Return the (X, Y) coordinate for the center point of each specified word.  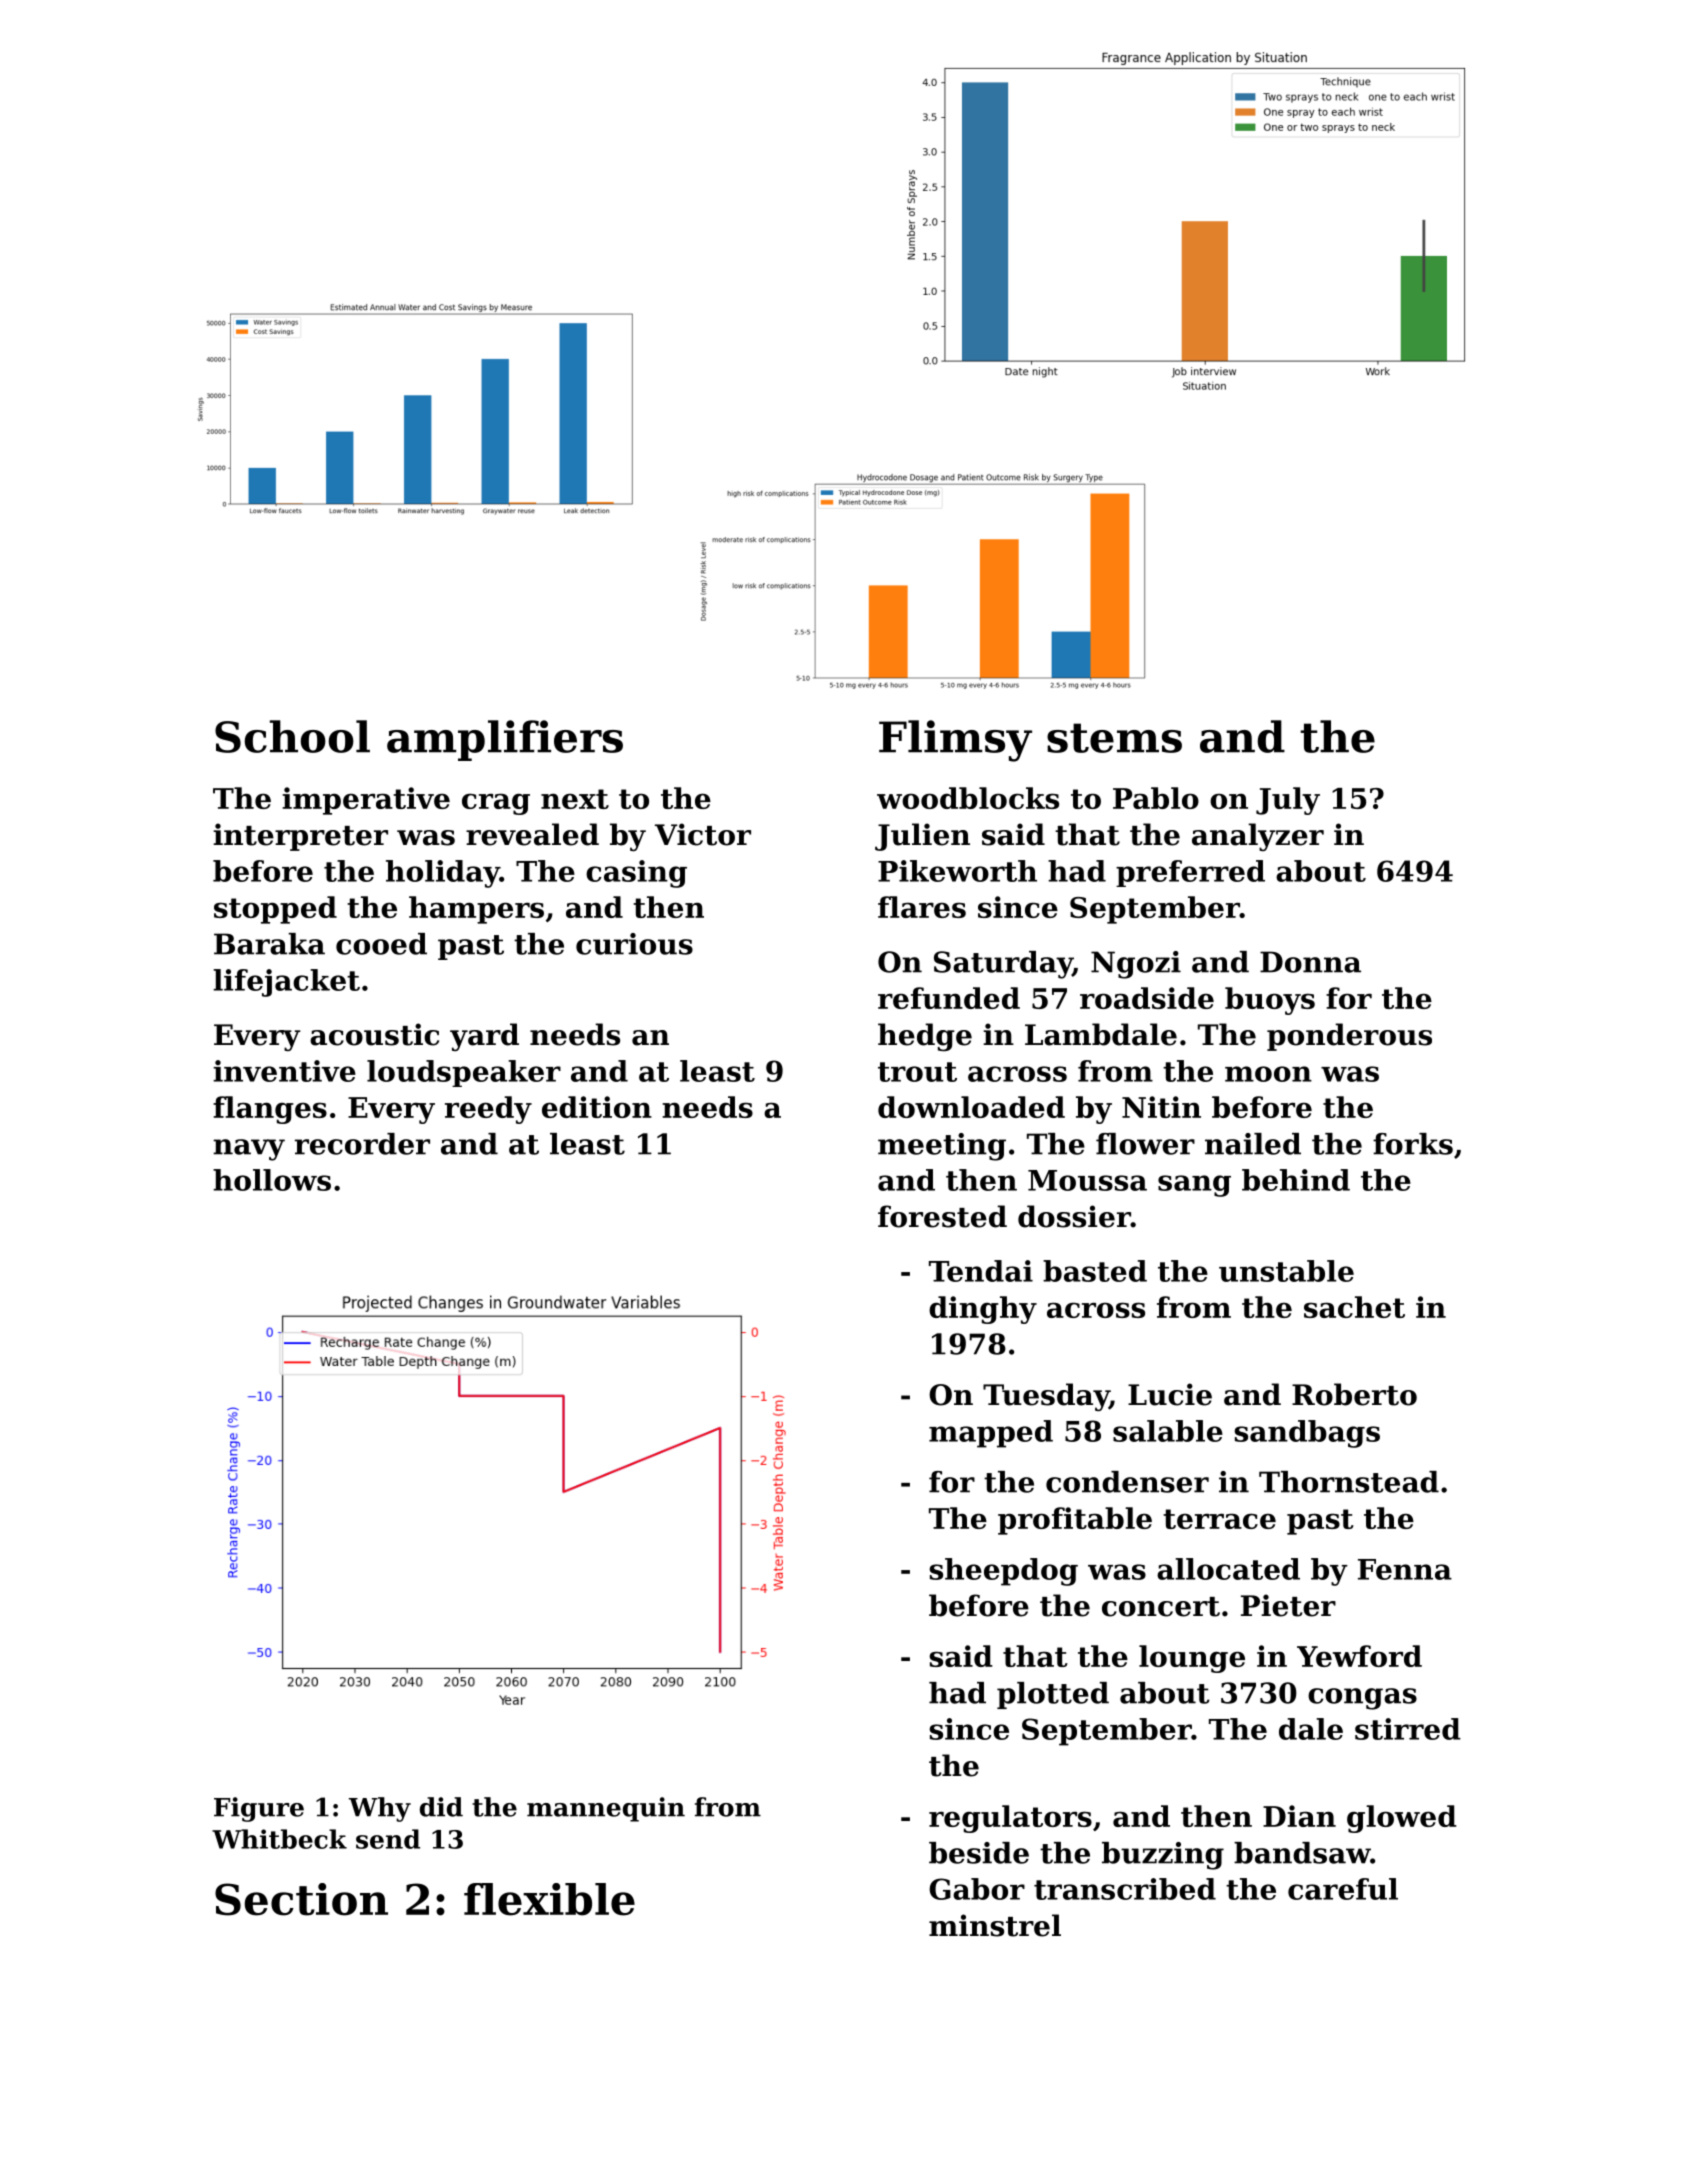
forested (942, 1216)
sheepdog (1003, 1572)
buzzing (1163, 1856)
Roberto (1354, 1394)
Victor (703, 834)
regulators (1010, 1819)
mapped (991, 1434)
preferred (1190, 873)
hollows (272, 1180)
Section (301, 1899)
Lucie (1170, 1394)
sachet (1354, 1307)
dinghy (983, 1310)
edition (597, 1107)
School (292, 736)
